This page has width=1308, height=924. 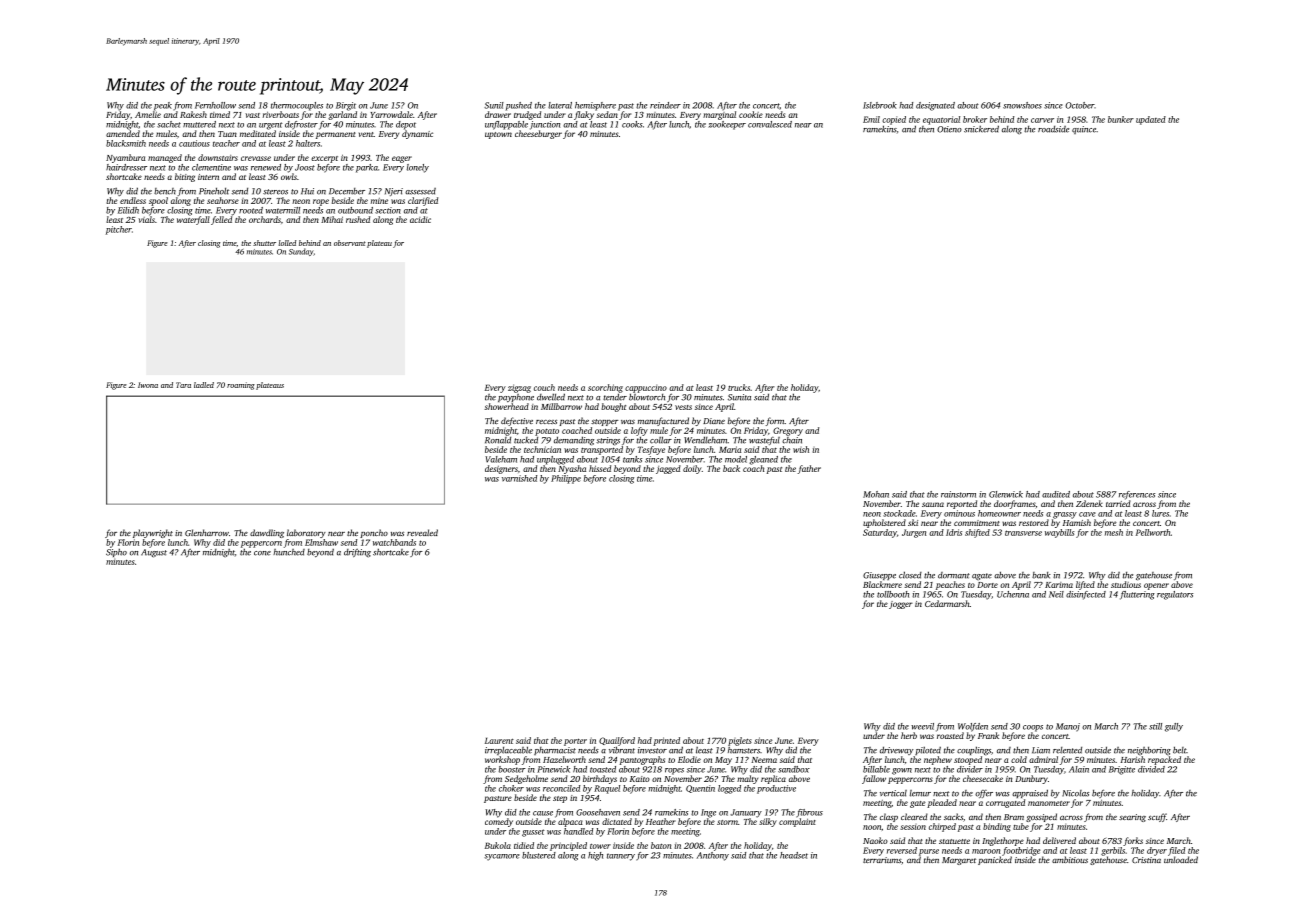 What do you see at coordinates (215, 105) in the page?
I see `Fernhollow` at bounding box center [215, 105].
